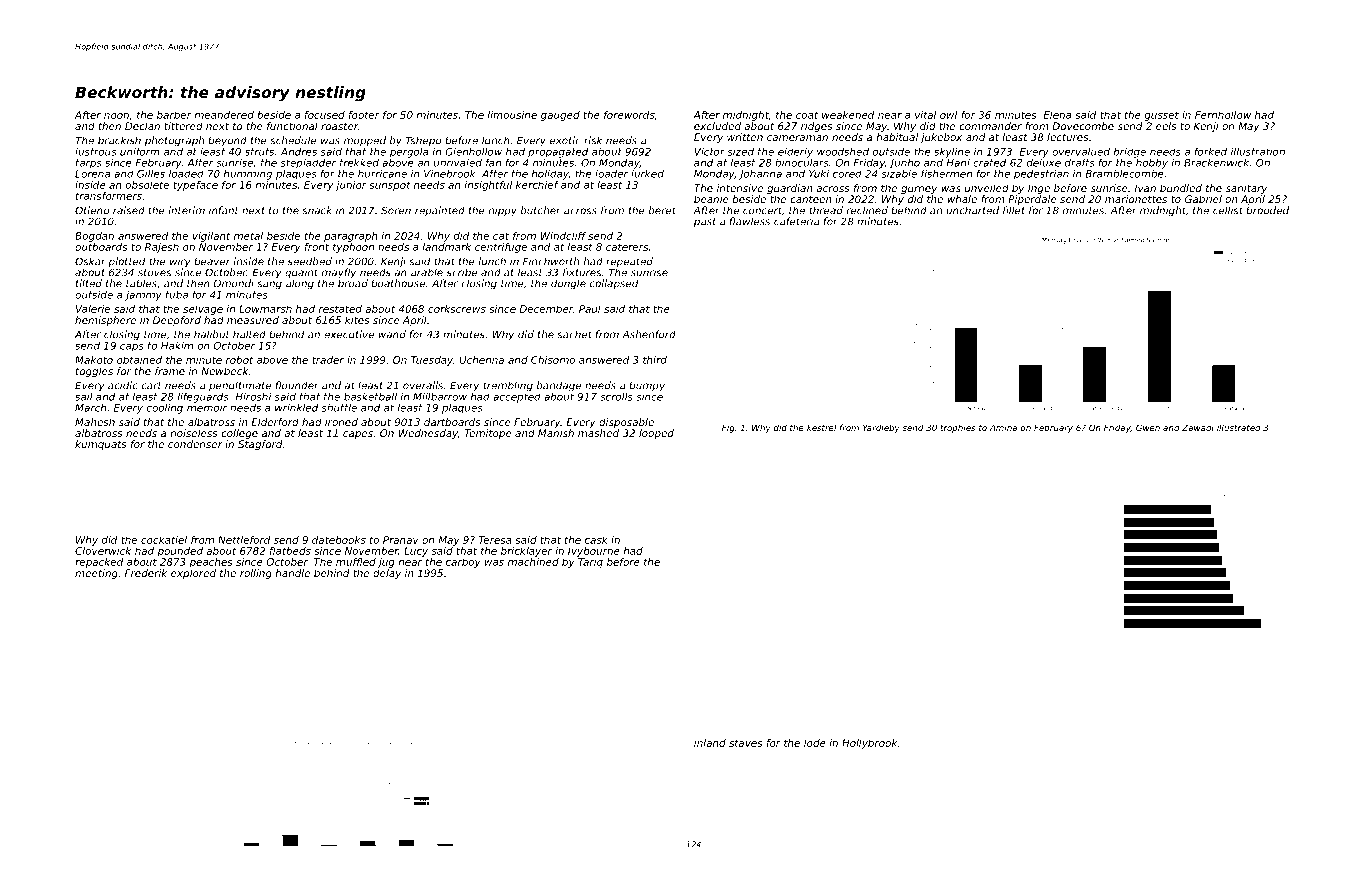  I want to click on Ashenford, so click(649, 334).
